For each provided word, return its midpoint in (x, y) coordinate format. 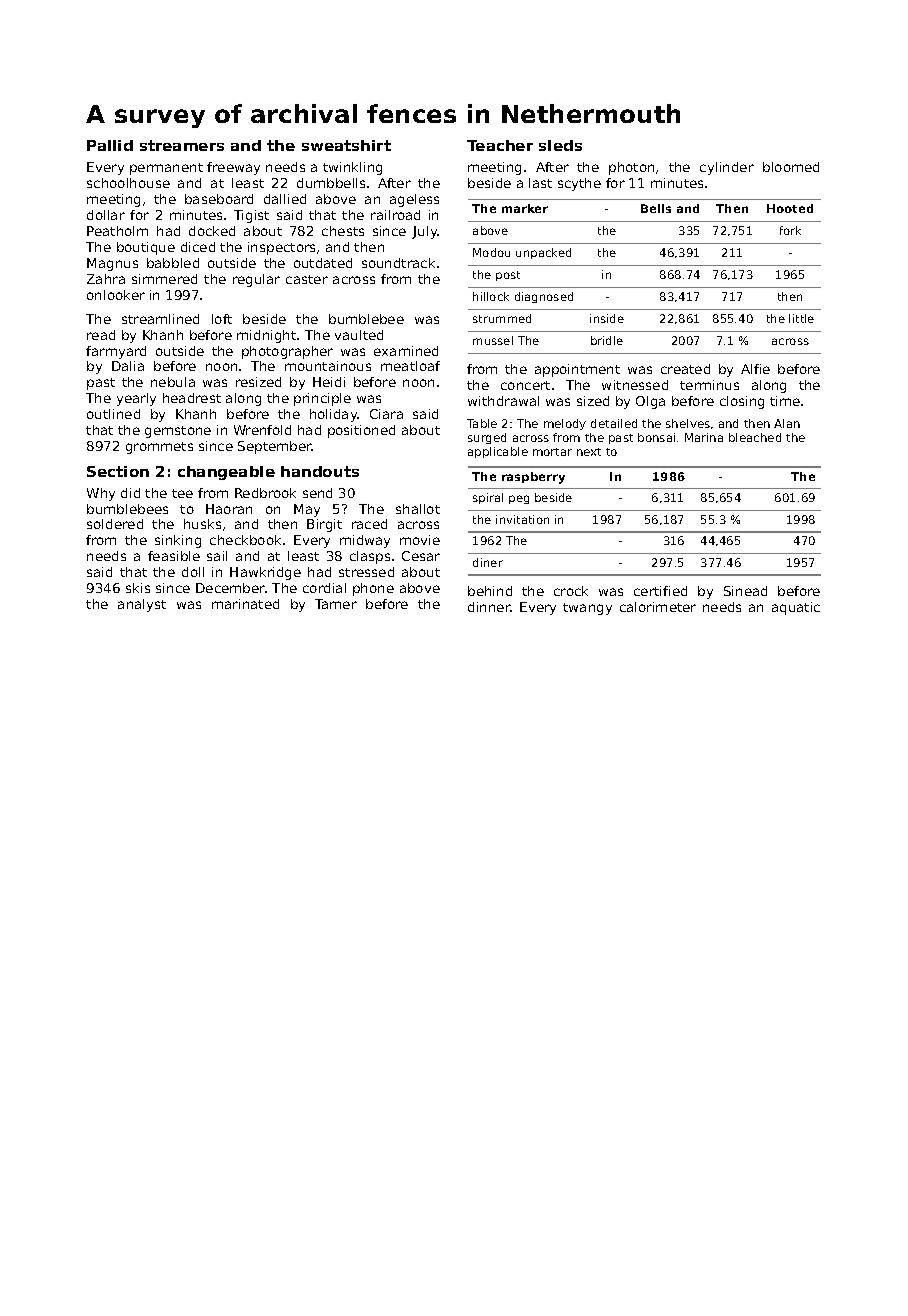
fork (790, 230)
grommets (159, 448)
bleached (755, 437)
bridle (607, 340)
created (685, 369)
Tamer (336, 604)
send (317, 493)
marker (525, 208)
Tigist (251, 216)
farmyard (116, 352)
